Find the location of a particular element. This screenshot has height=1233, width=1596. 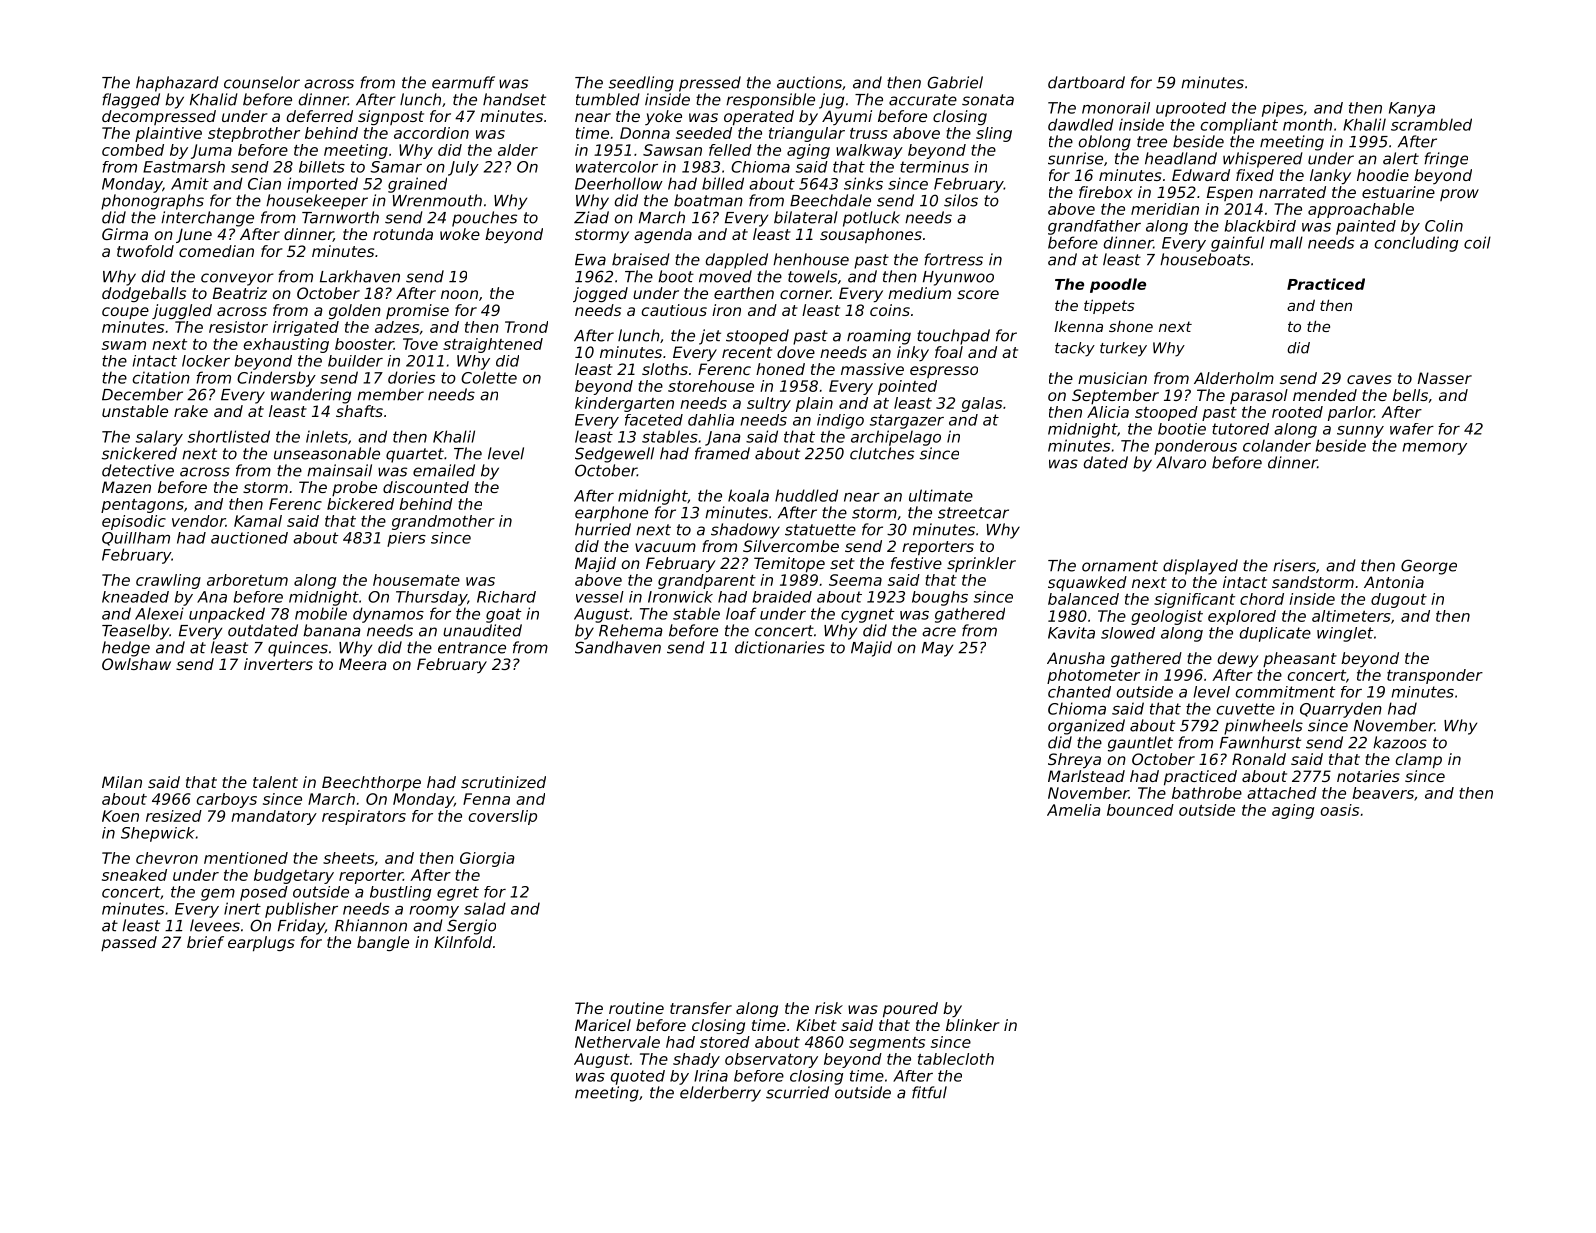

galas is located at coordinates (982, 404).
